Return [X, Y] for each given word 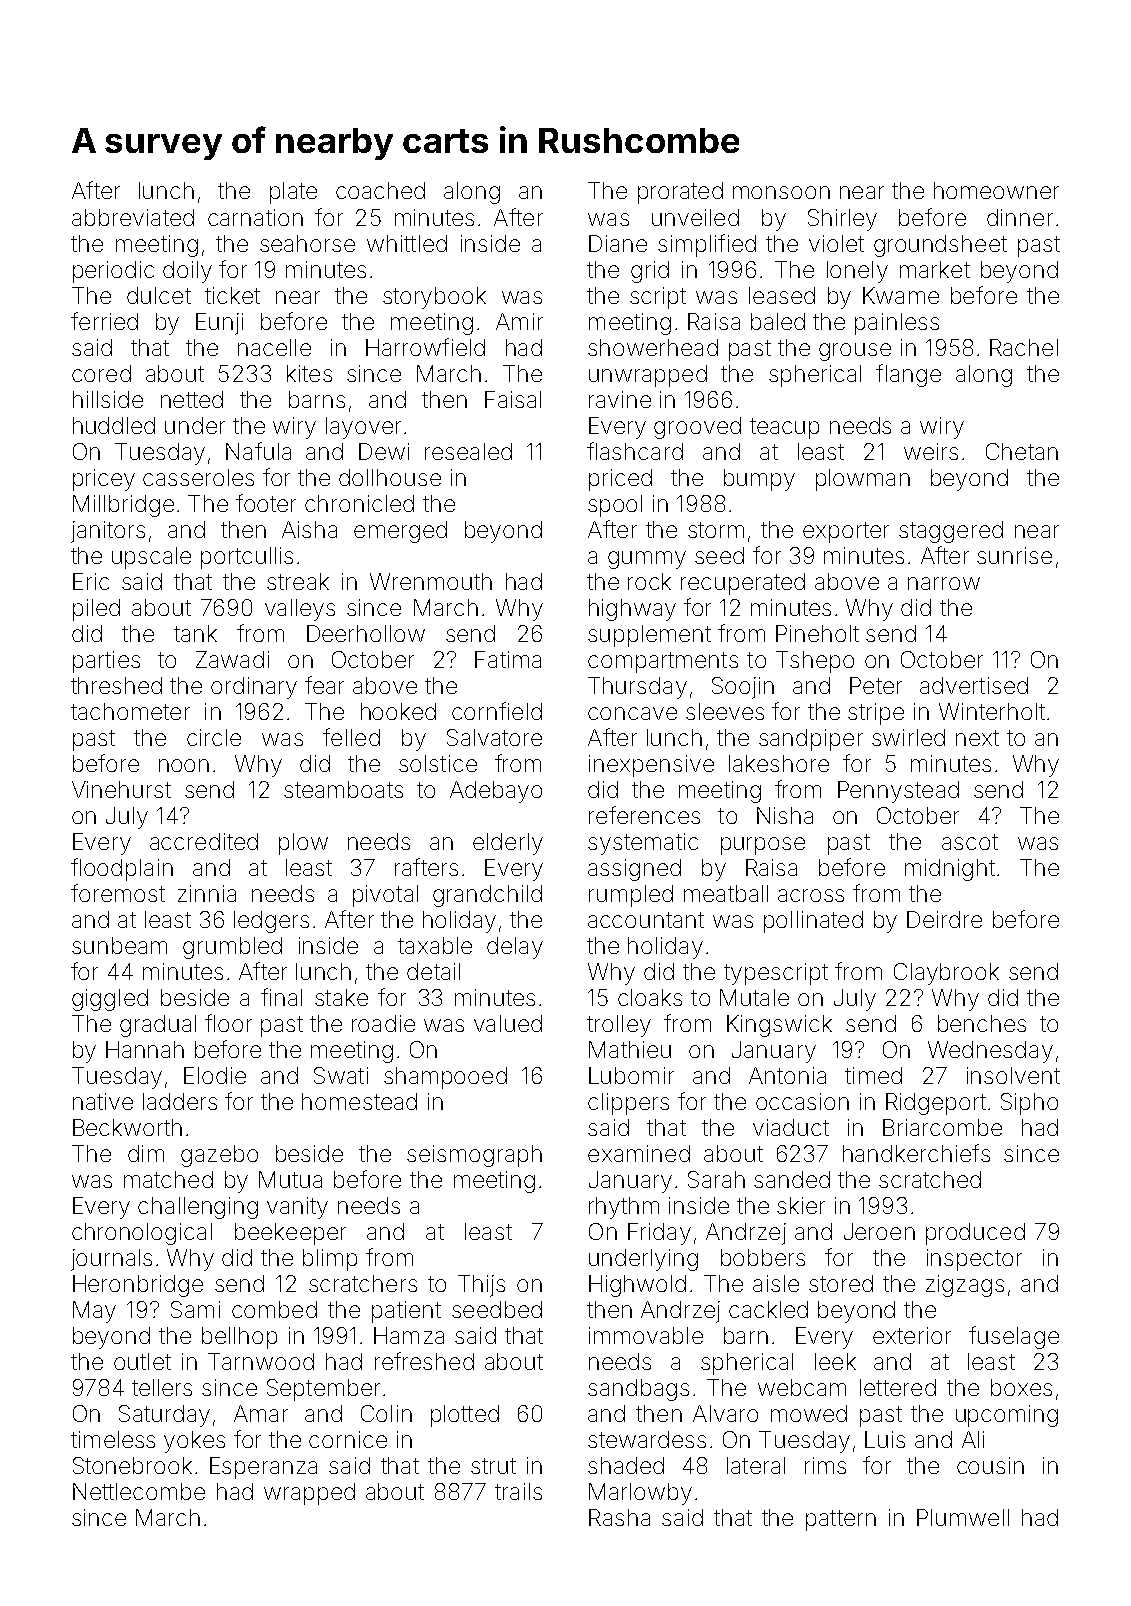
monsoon [781, 192]
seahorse [307, 243]
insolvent [1013, 1075]
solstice [438, 763]
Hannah [145, 1049]
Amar [261, 1413]
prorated [680, 193]
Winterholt [992, 711]
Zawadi [232, 659]
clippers [628, 1104]
